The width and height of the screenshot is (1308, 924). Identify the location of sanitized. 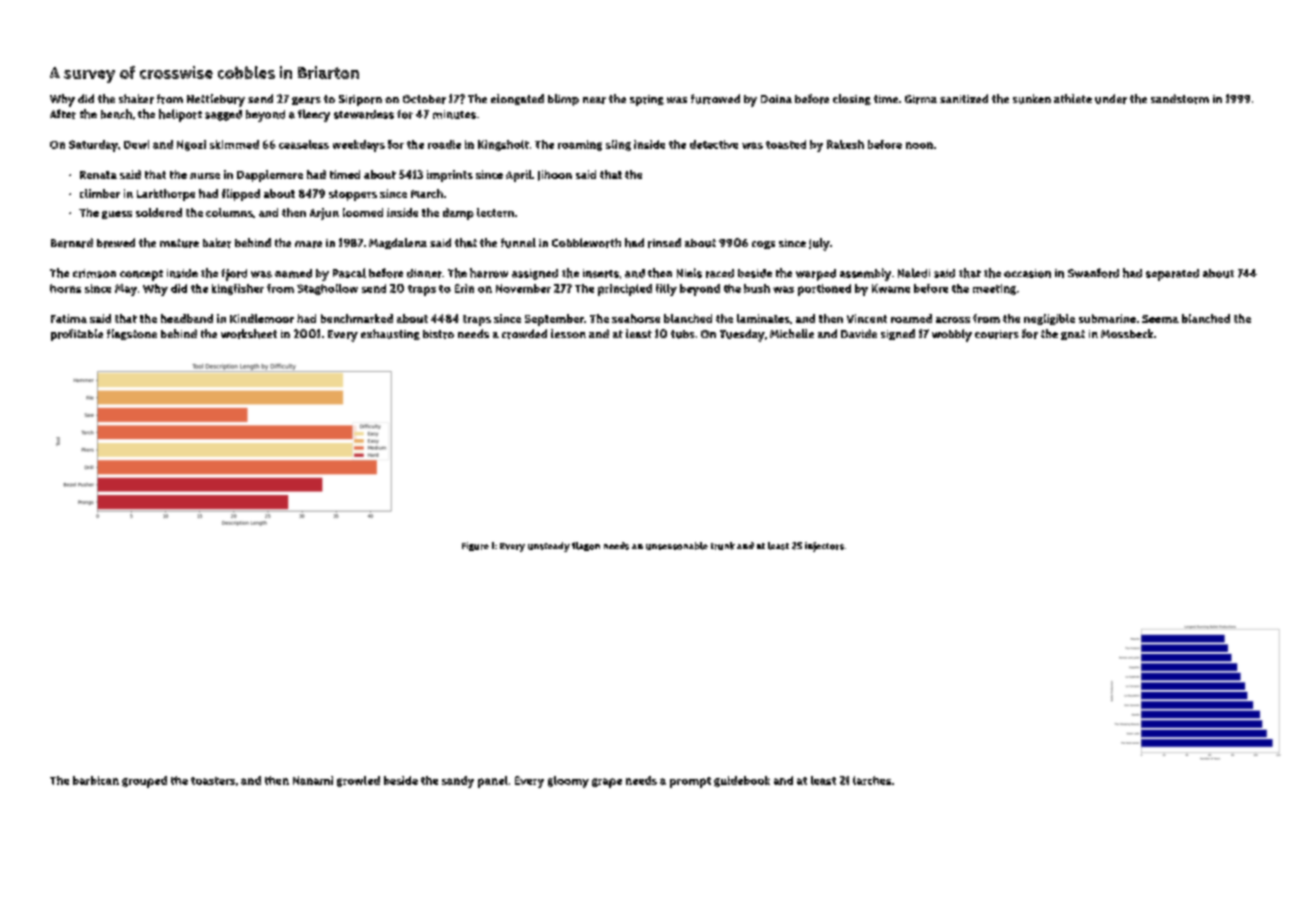
(964, 98).
